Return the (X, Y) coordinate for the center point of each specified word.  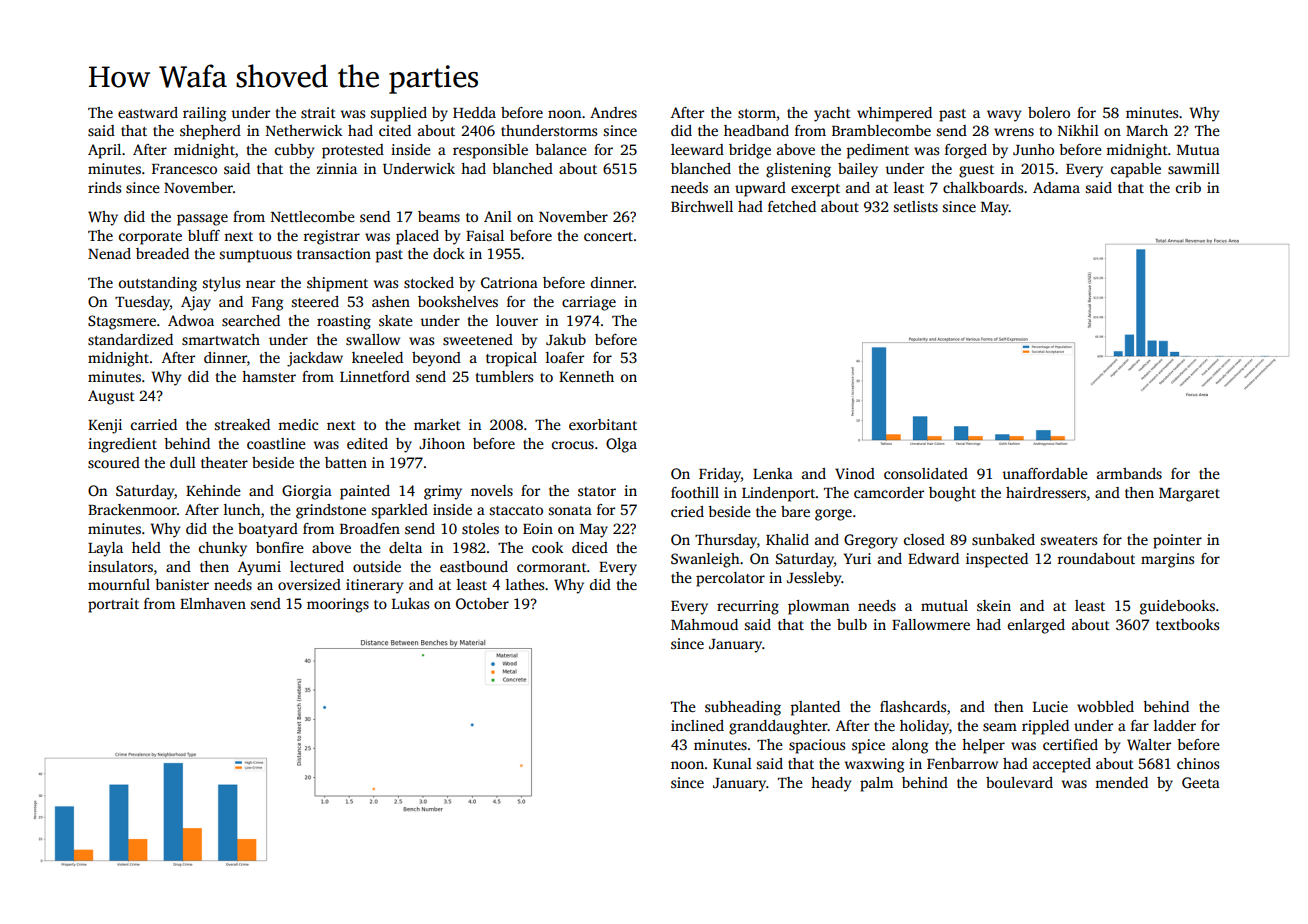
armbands (1129, 473)
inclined (697, 725)
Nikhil (1078, 130)
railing (204, 114)
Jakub (566, 339)
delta (405, 547)
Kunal (732, 763)
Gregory (871, 541)
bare (795, 511)
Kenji (105, 426)
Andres (613, 112)
